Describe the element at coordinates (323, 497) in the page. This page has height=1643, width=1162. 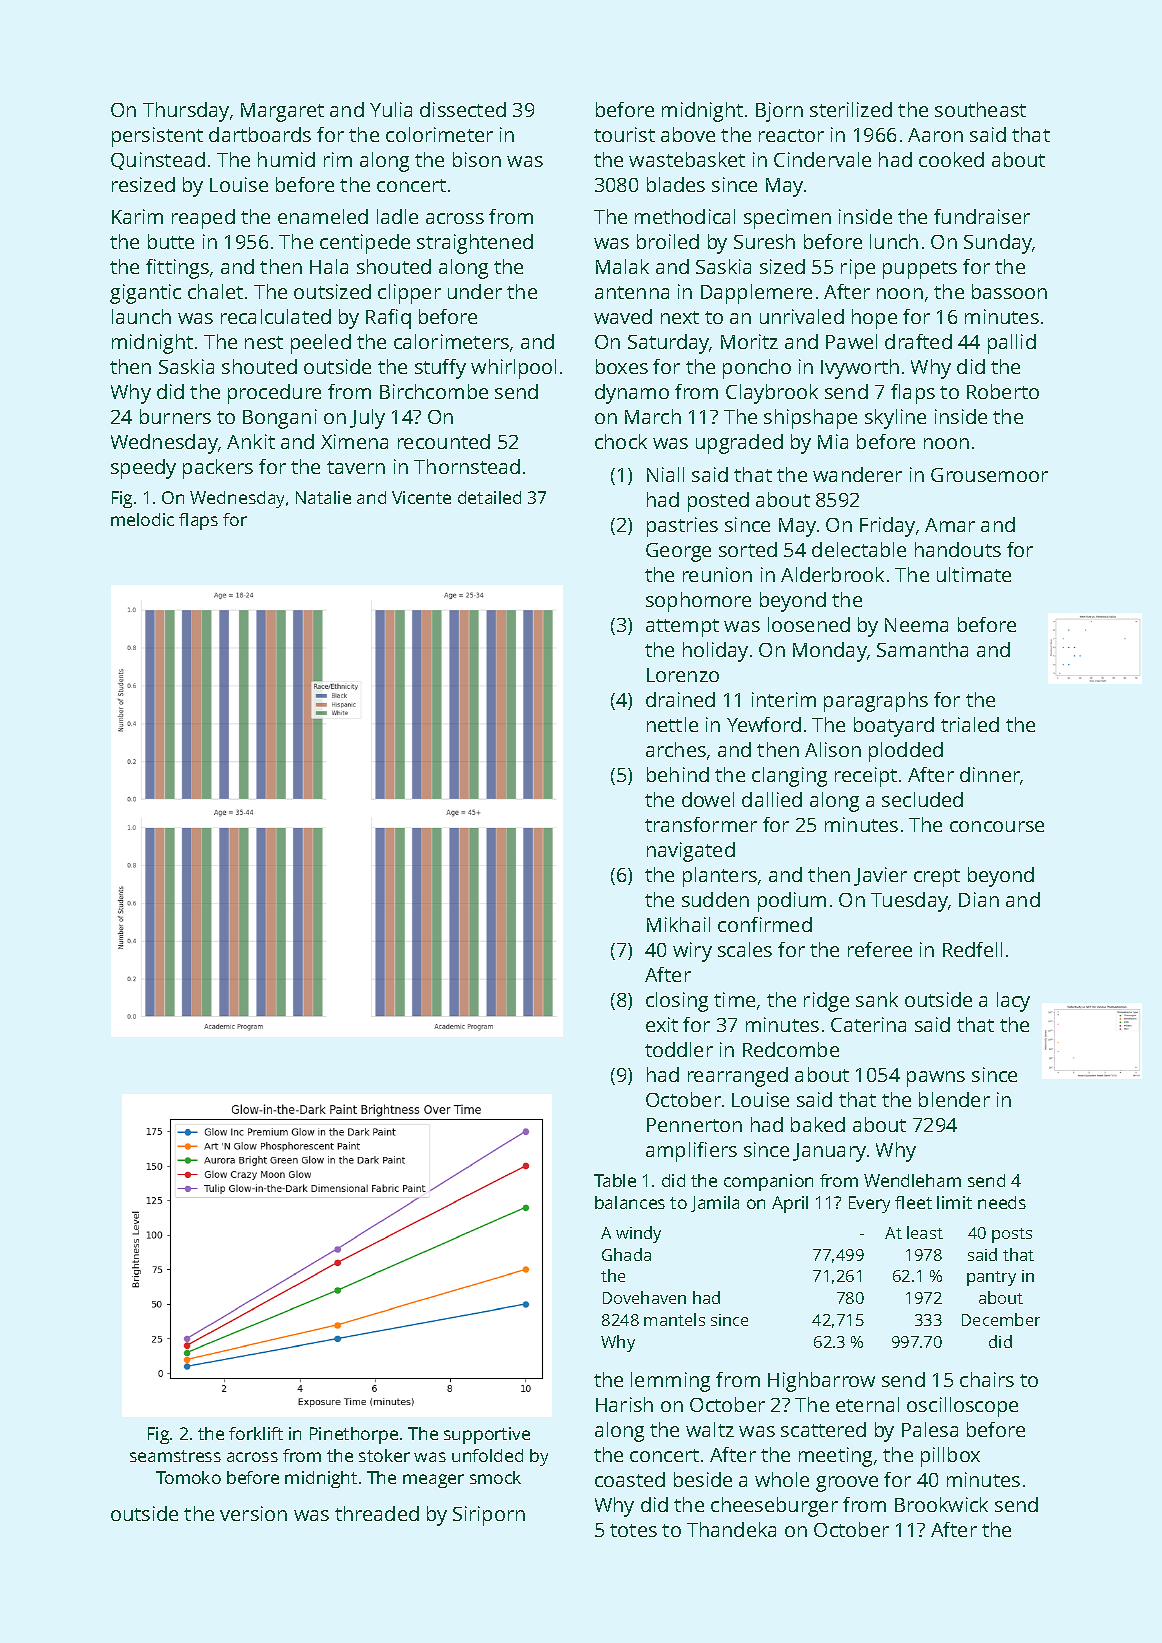
I see `Natalie` at that location.
